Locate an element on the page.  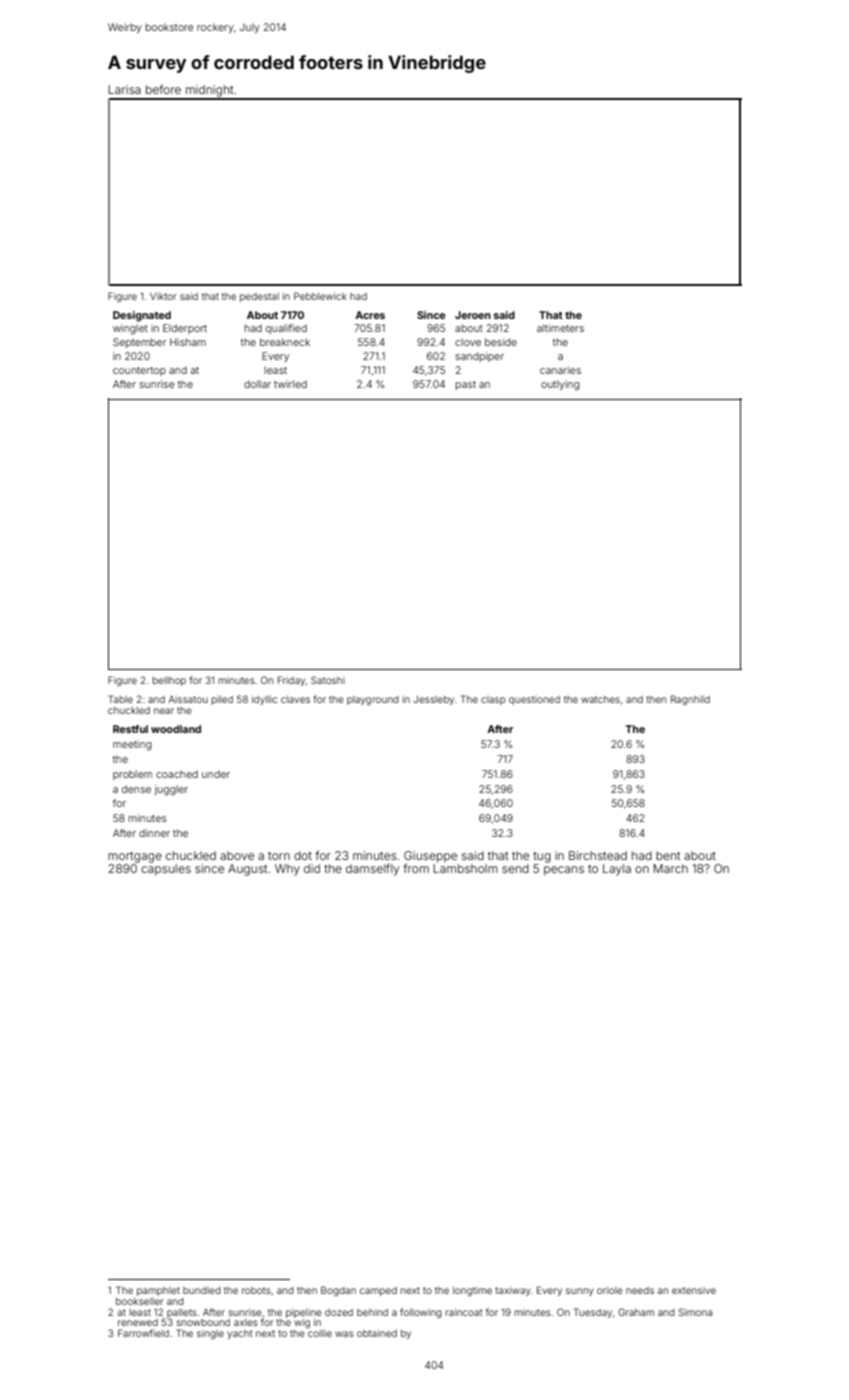
Birchstead is located at coordinates (598, 855).
